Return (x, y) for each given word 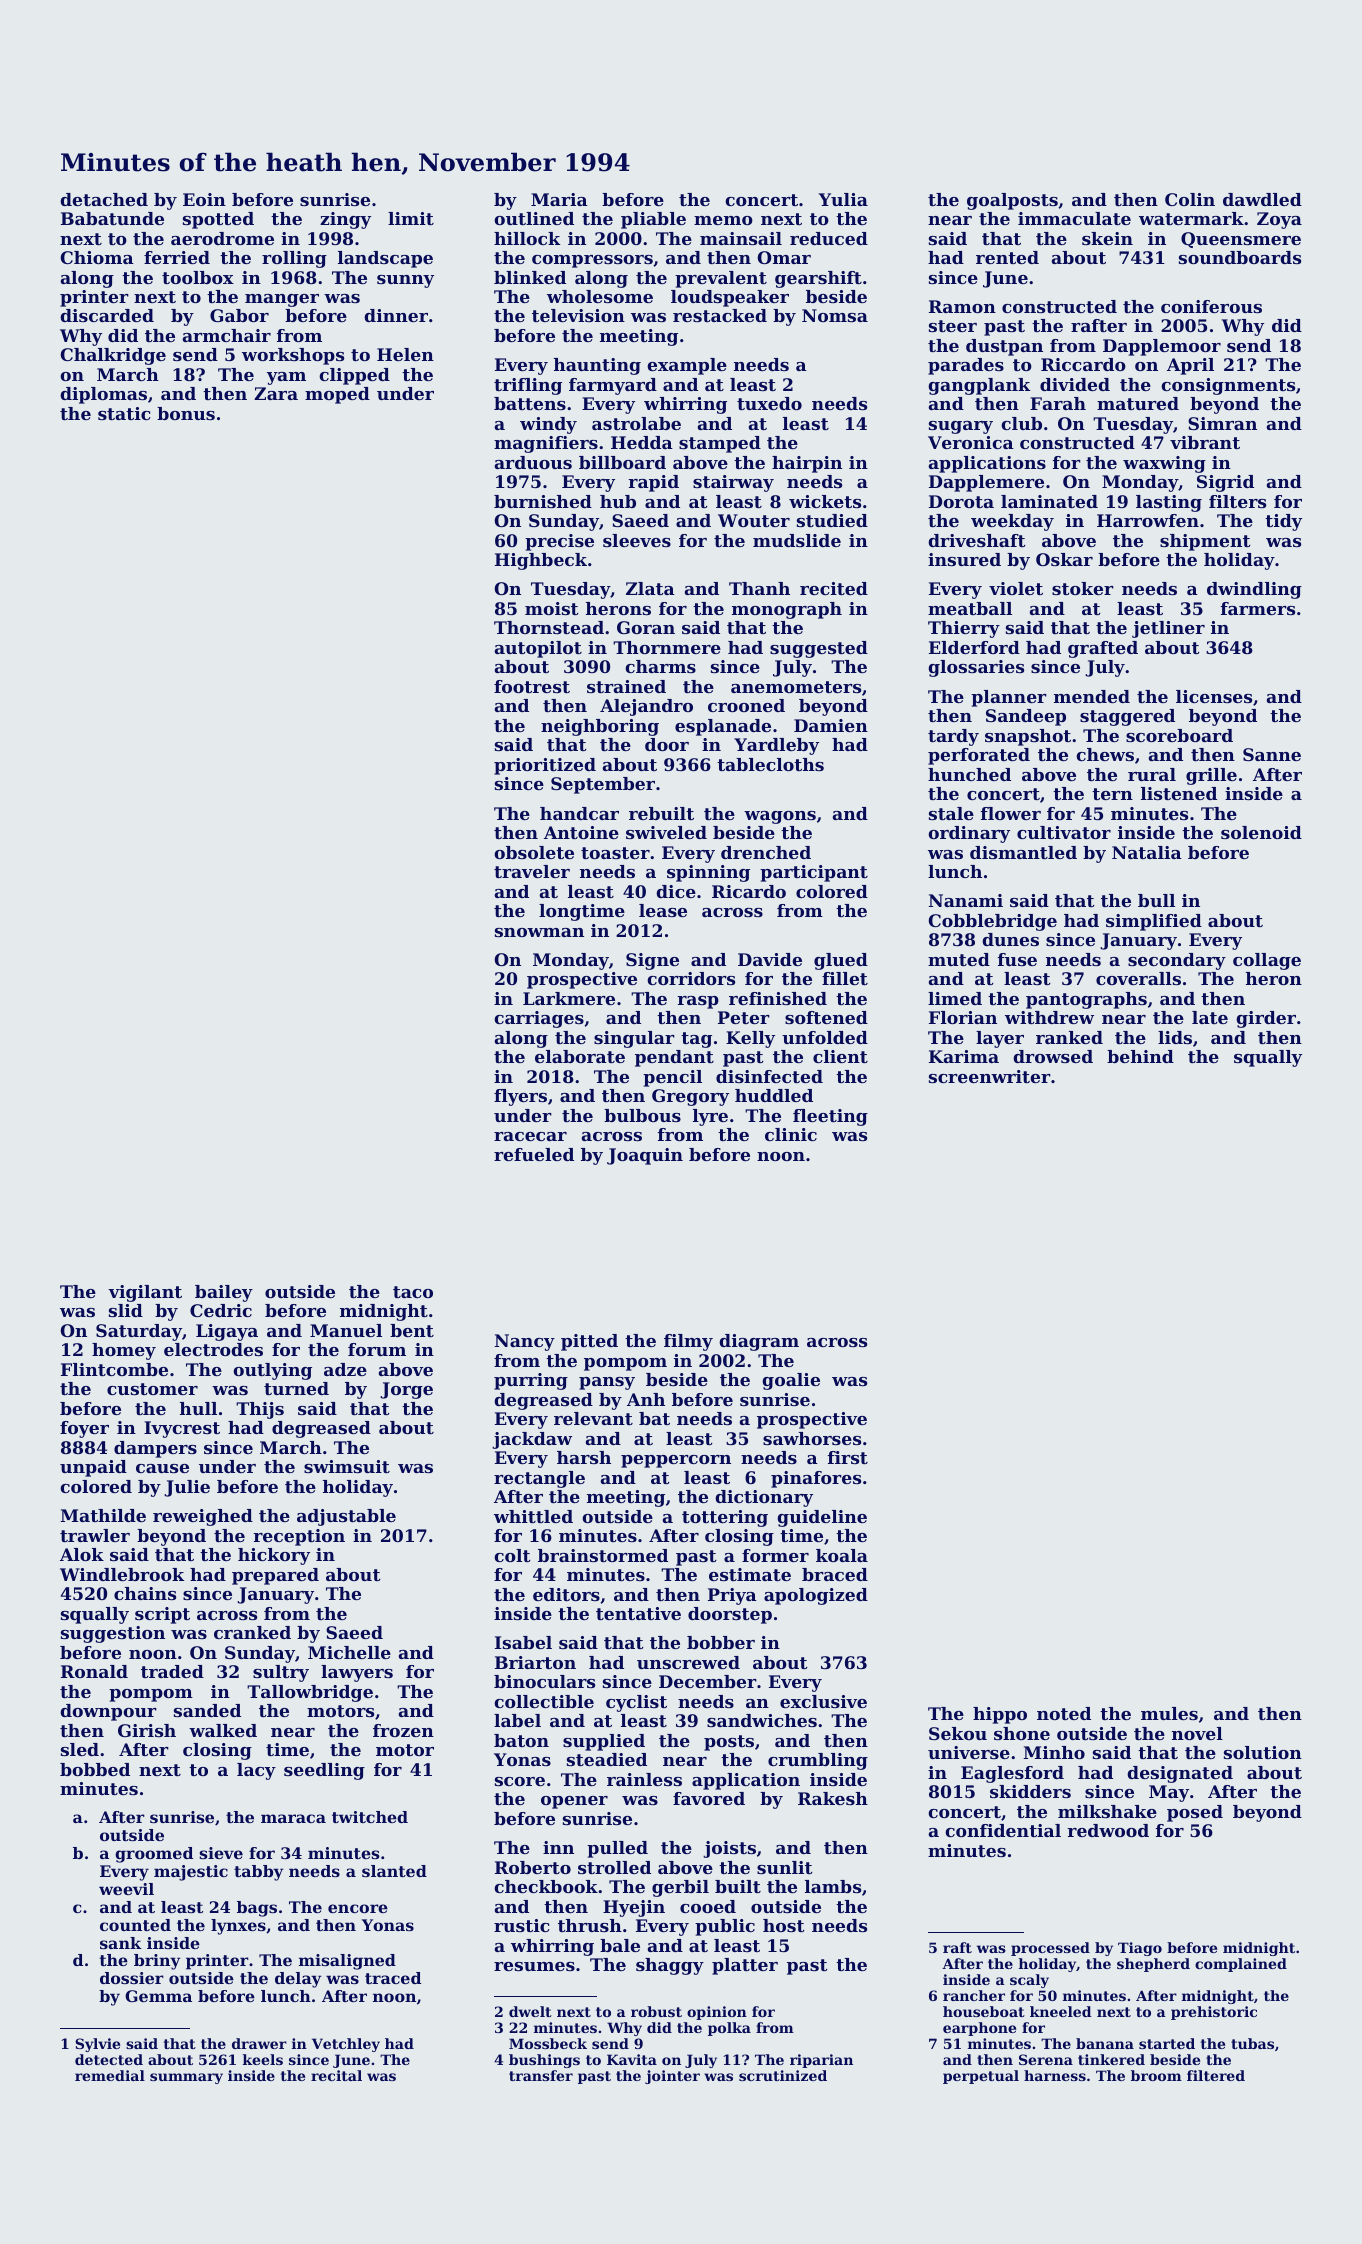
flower (1011, 813)
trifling (528, 386)
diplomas (103, 395)
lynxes (238, 1927)
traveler (532, 871)
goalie (791, 1381)
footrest (532, 686)
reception (299, 1537)
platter (745, 1966)
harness (1055, 2075)
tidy (1283, 522)
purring (531, 1381)
